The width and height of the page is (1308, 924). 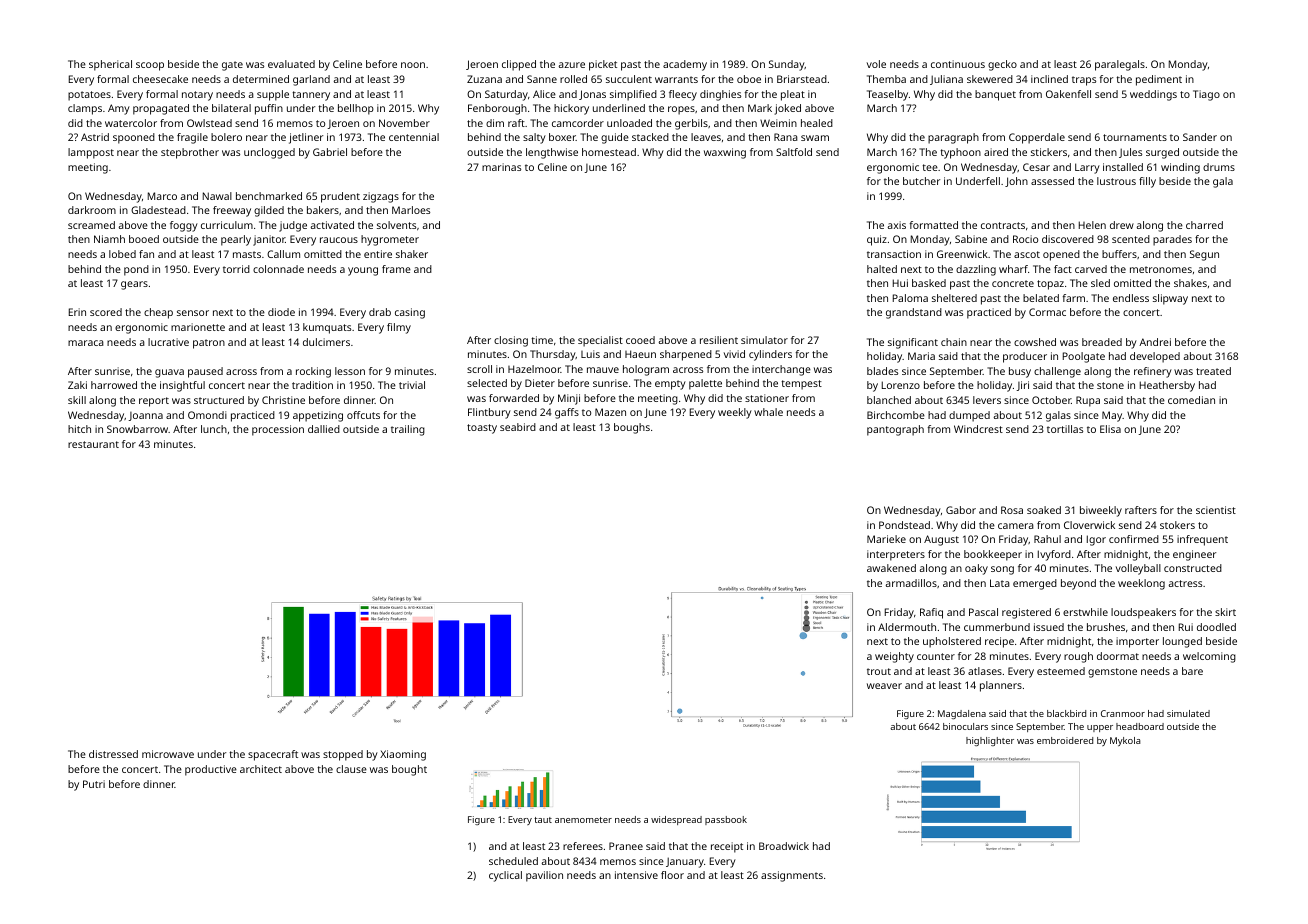 What do you see at coordinates (720, 95) in the page?
I see `dinghies` at bounding box center [720, 95].
